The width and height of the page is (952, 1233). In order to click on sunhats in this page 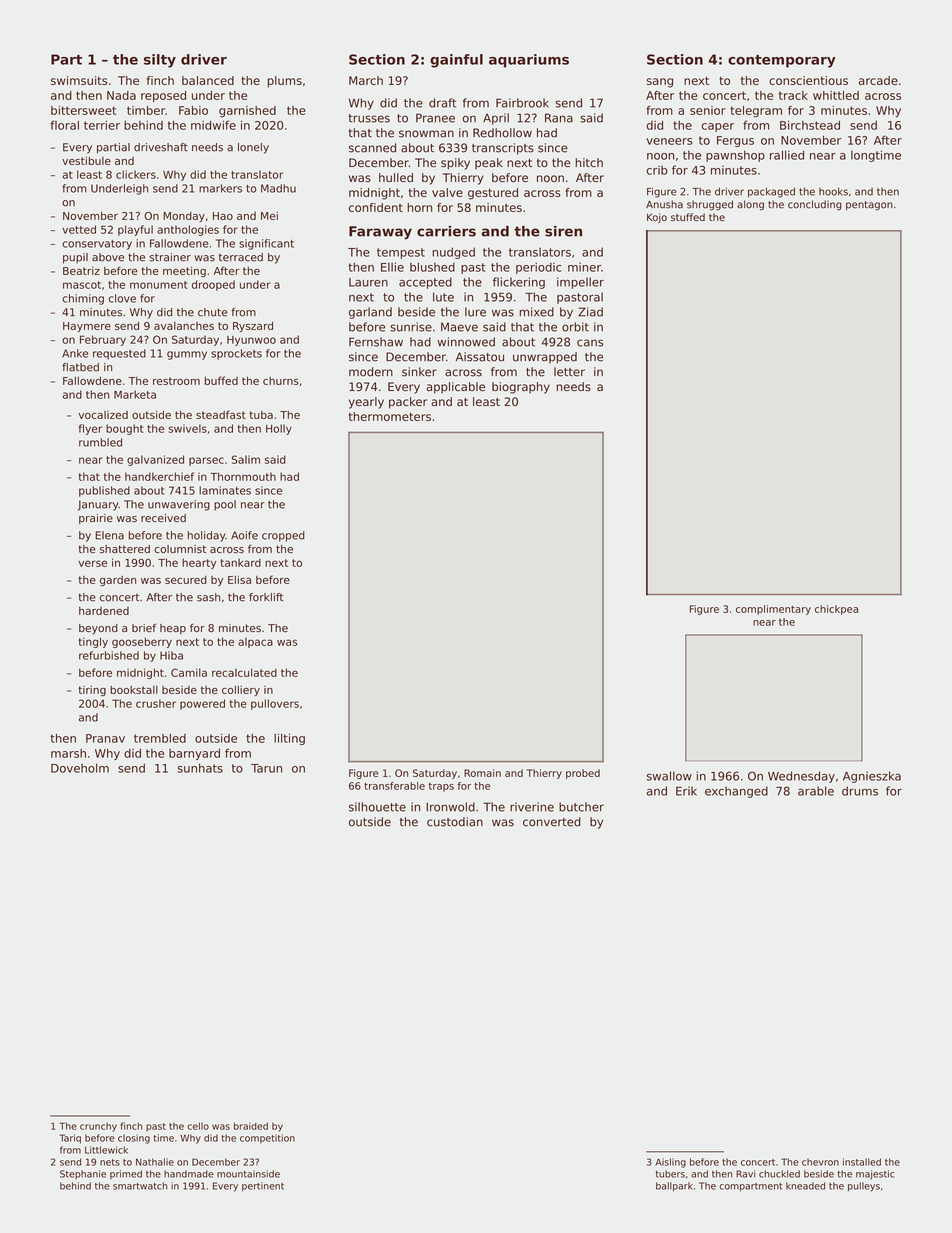, I will do `click(200, 768)`.
